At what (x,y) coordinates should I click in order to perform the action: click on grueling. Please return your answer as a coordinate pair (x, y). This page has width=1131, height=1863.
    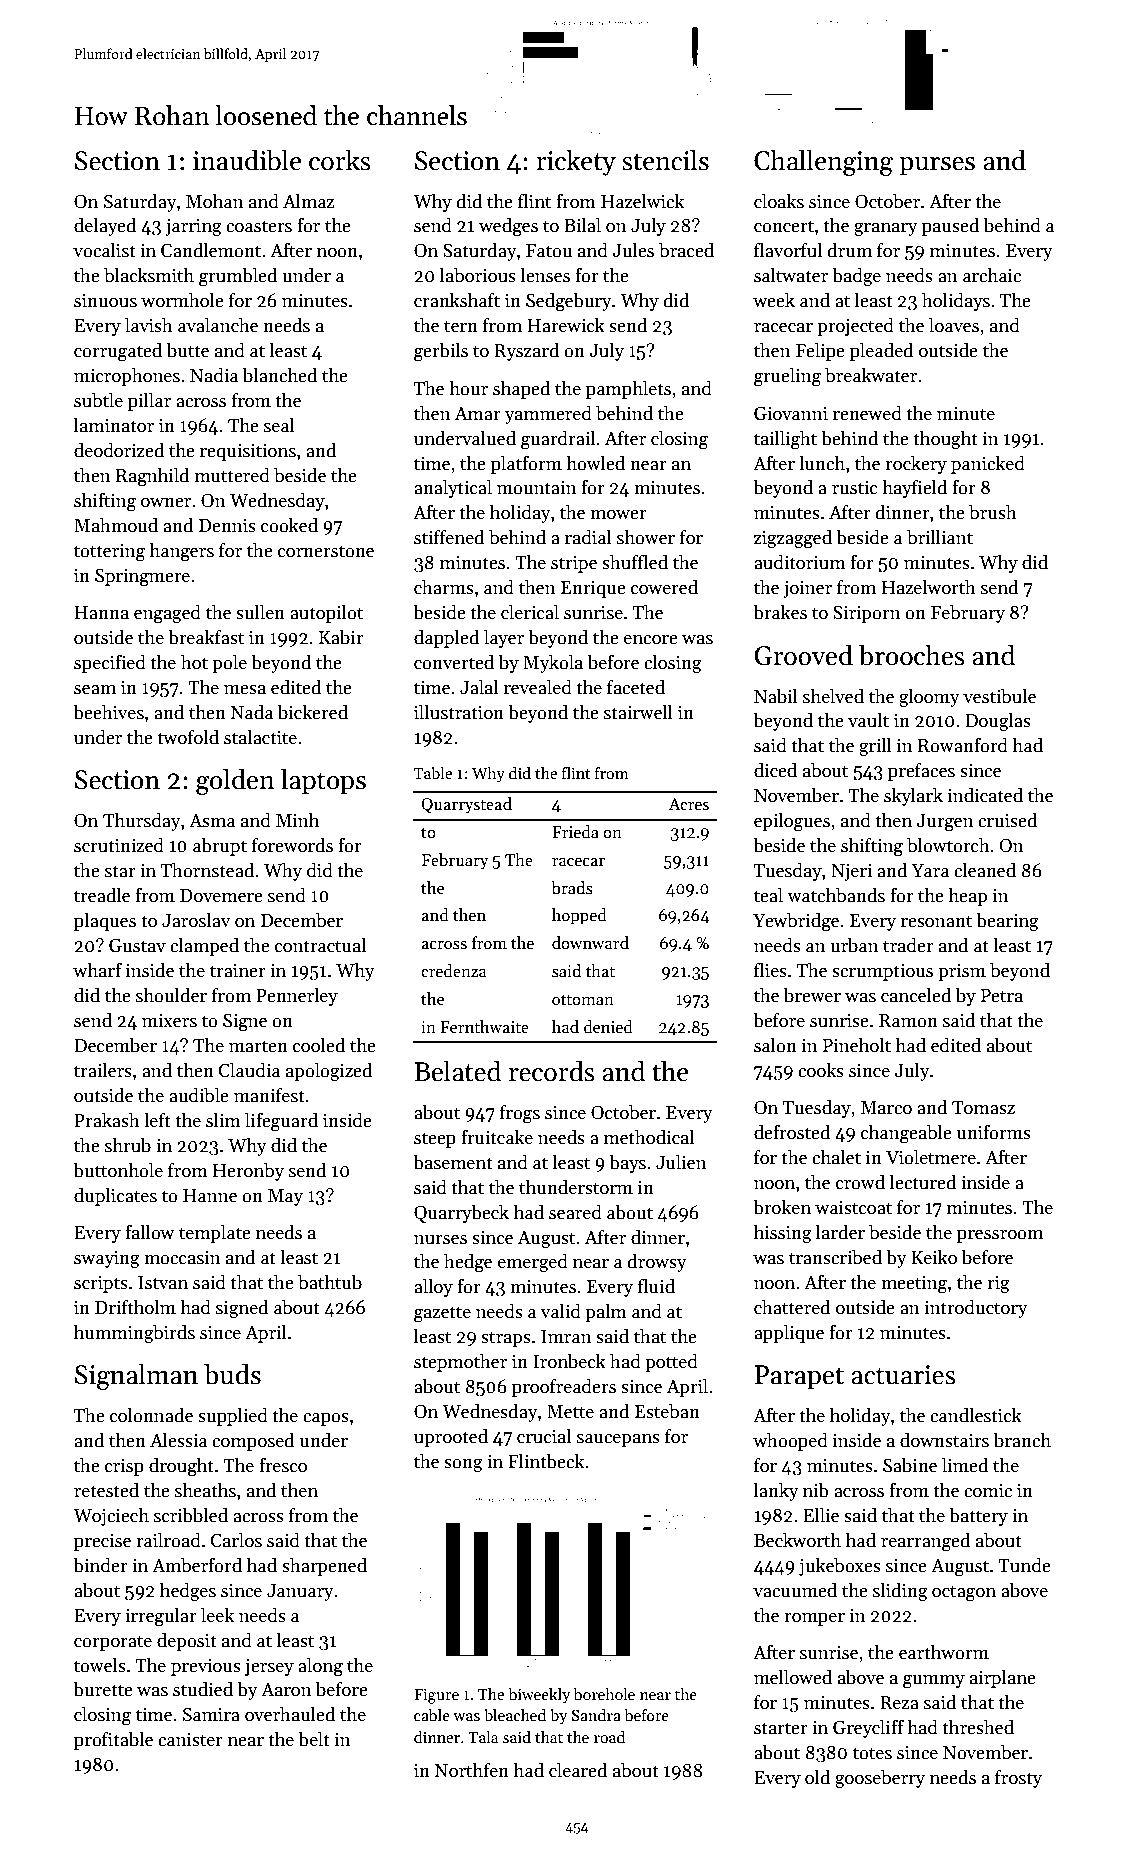
    Looking at the image, I should click on (787, 377).
